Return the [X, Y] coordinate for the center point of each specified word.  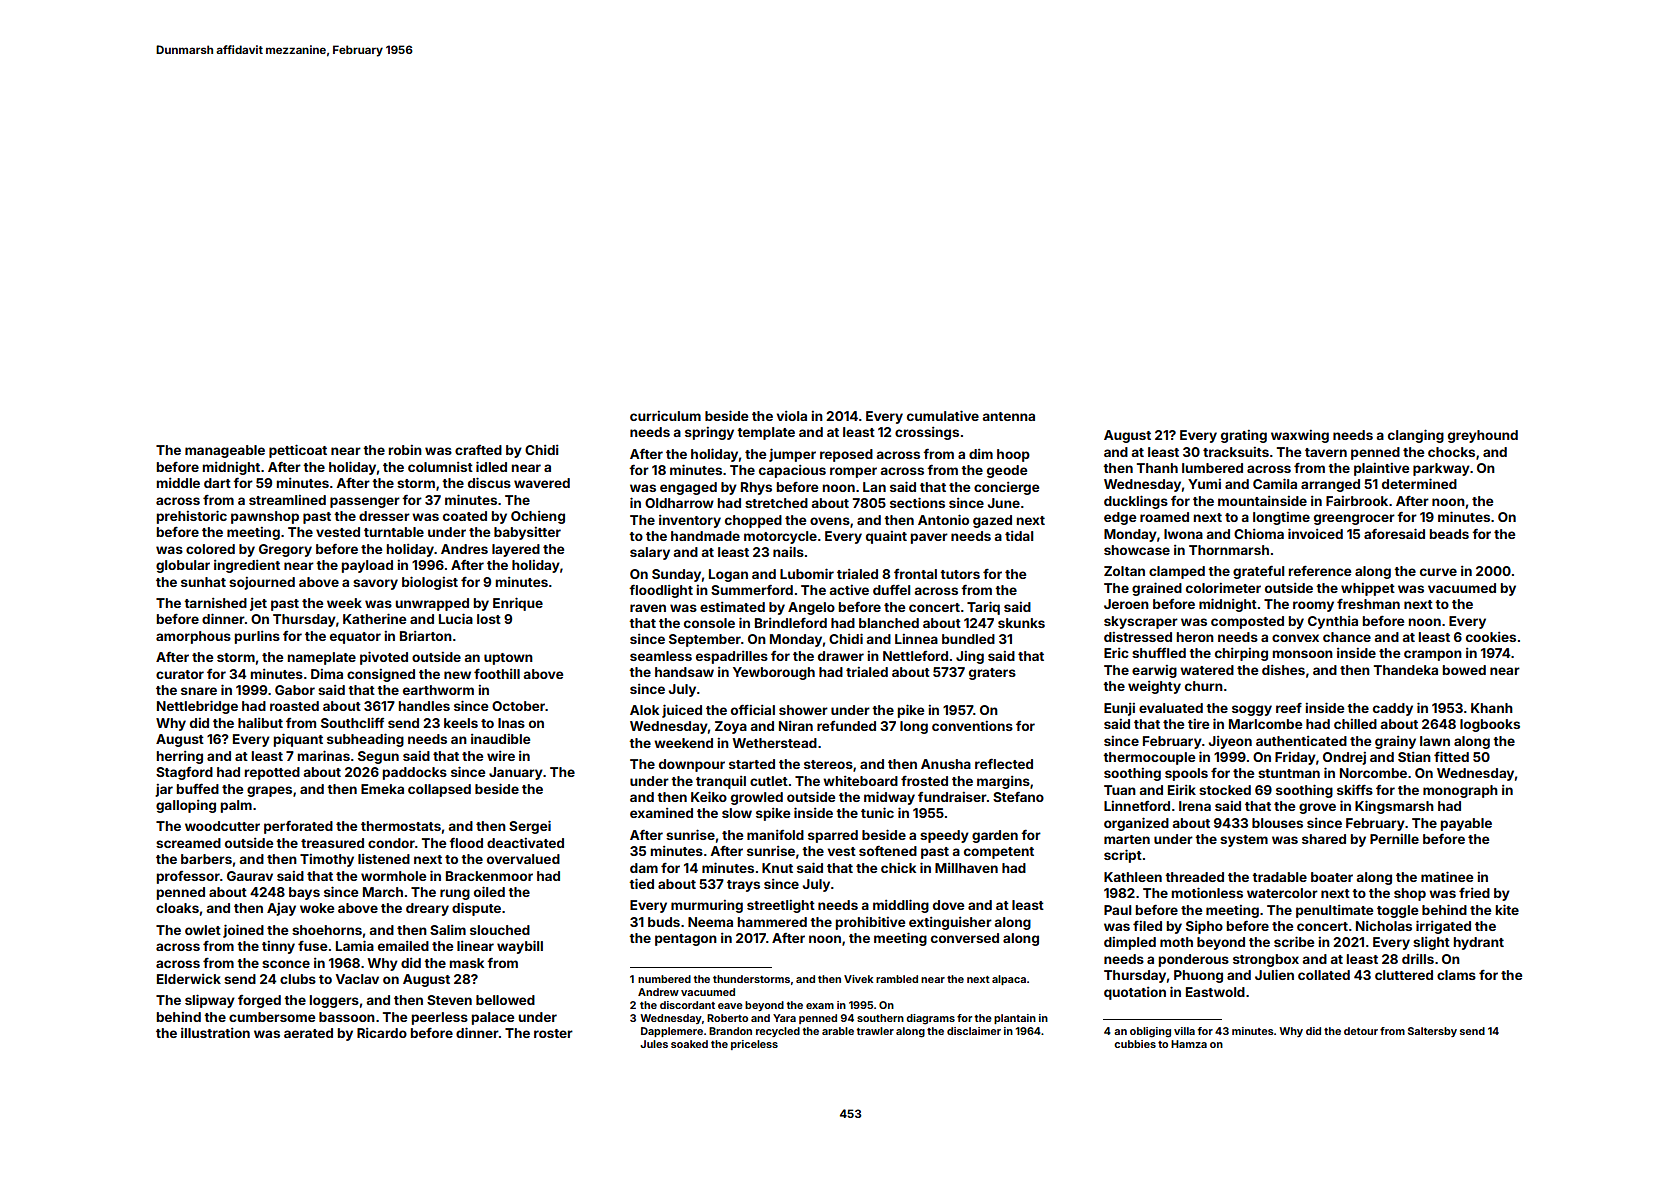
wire [501, 756]
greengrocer [1354, 519]
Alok [644, 710]
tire [1198, 724]
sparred [833, 836]
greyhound [1483, 436]
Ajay [281, 909]
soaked [689, 1044]
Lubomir [807, 573]
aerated [308, 1033]
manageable [225, 451]
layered [516, 550]
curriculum [665, 416]
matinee [1447, 876]
